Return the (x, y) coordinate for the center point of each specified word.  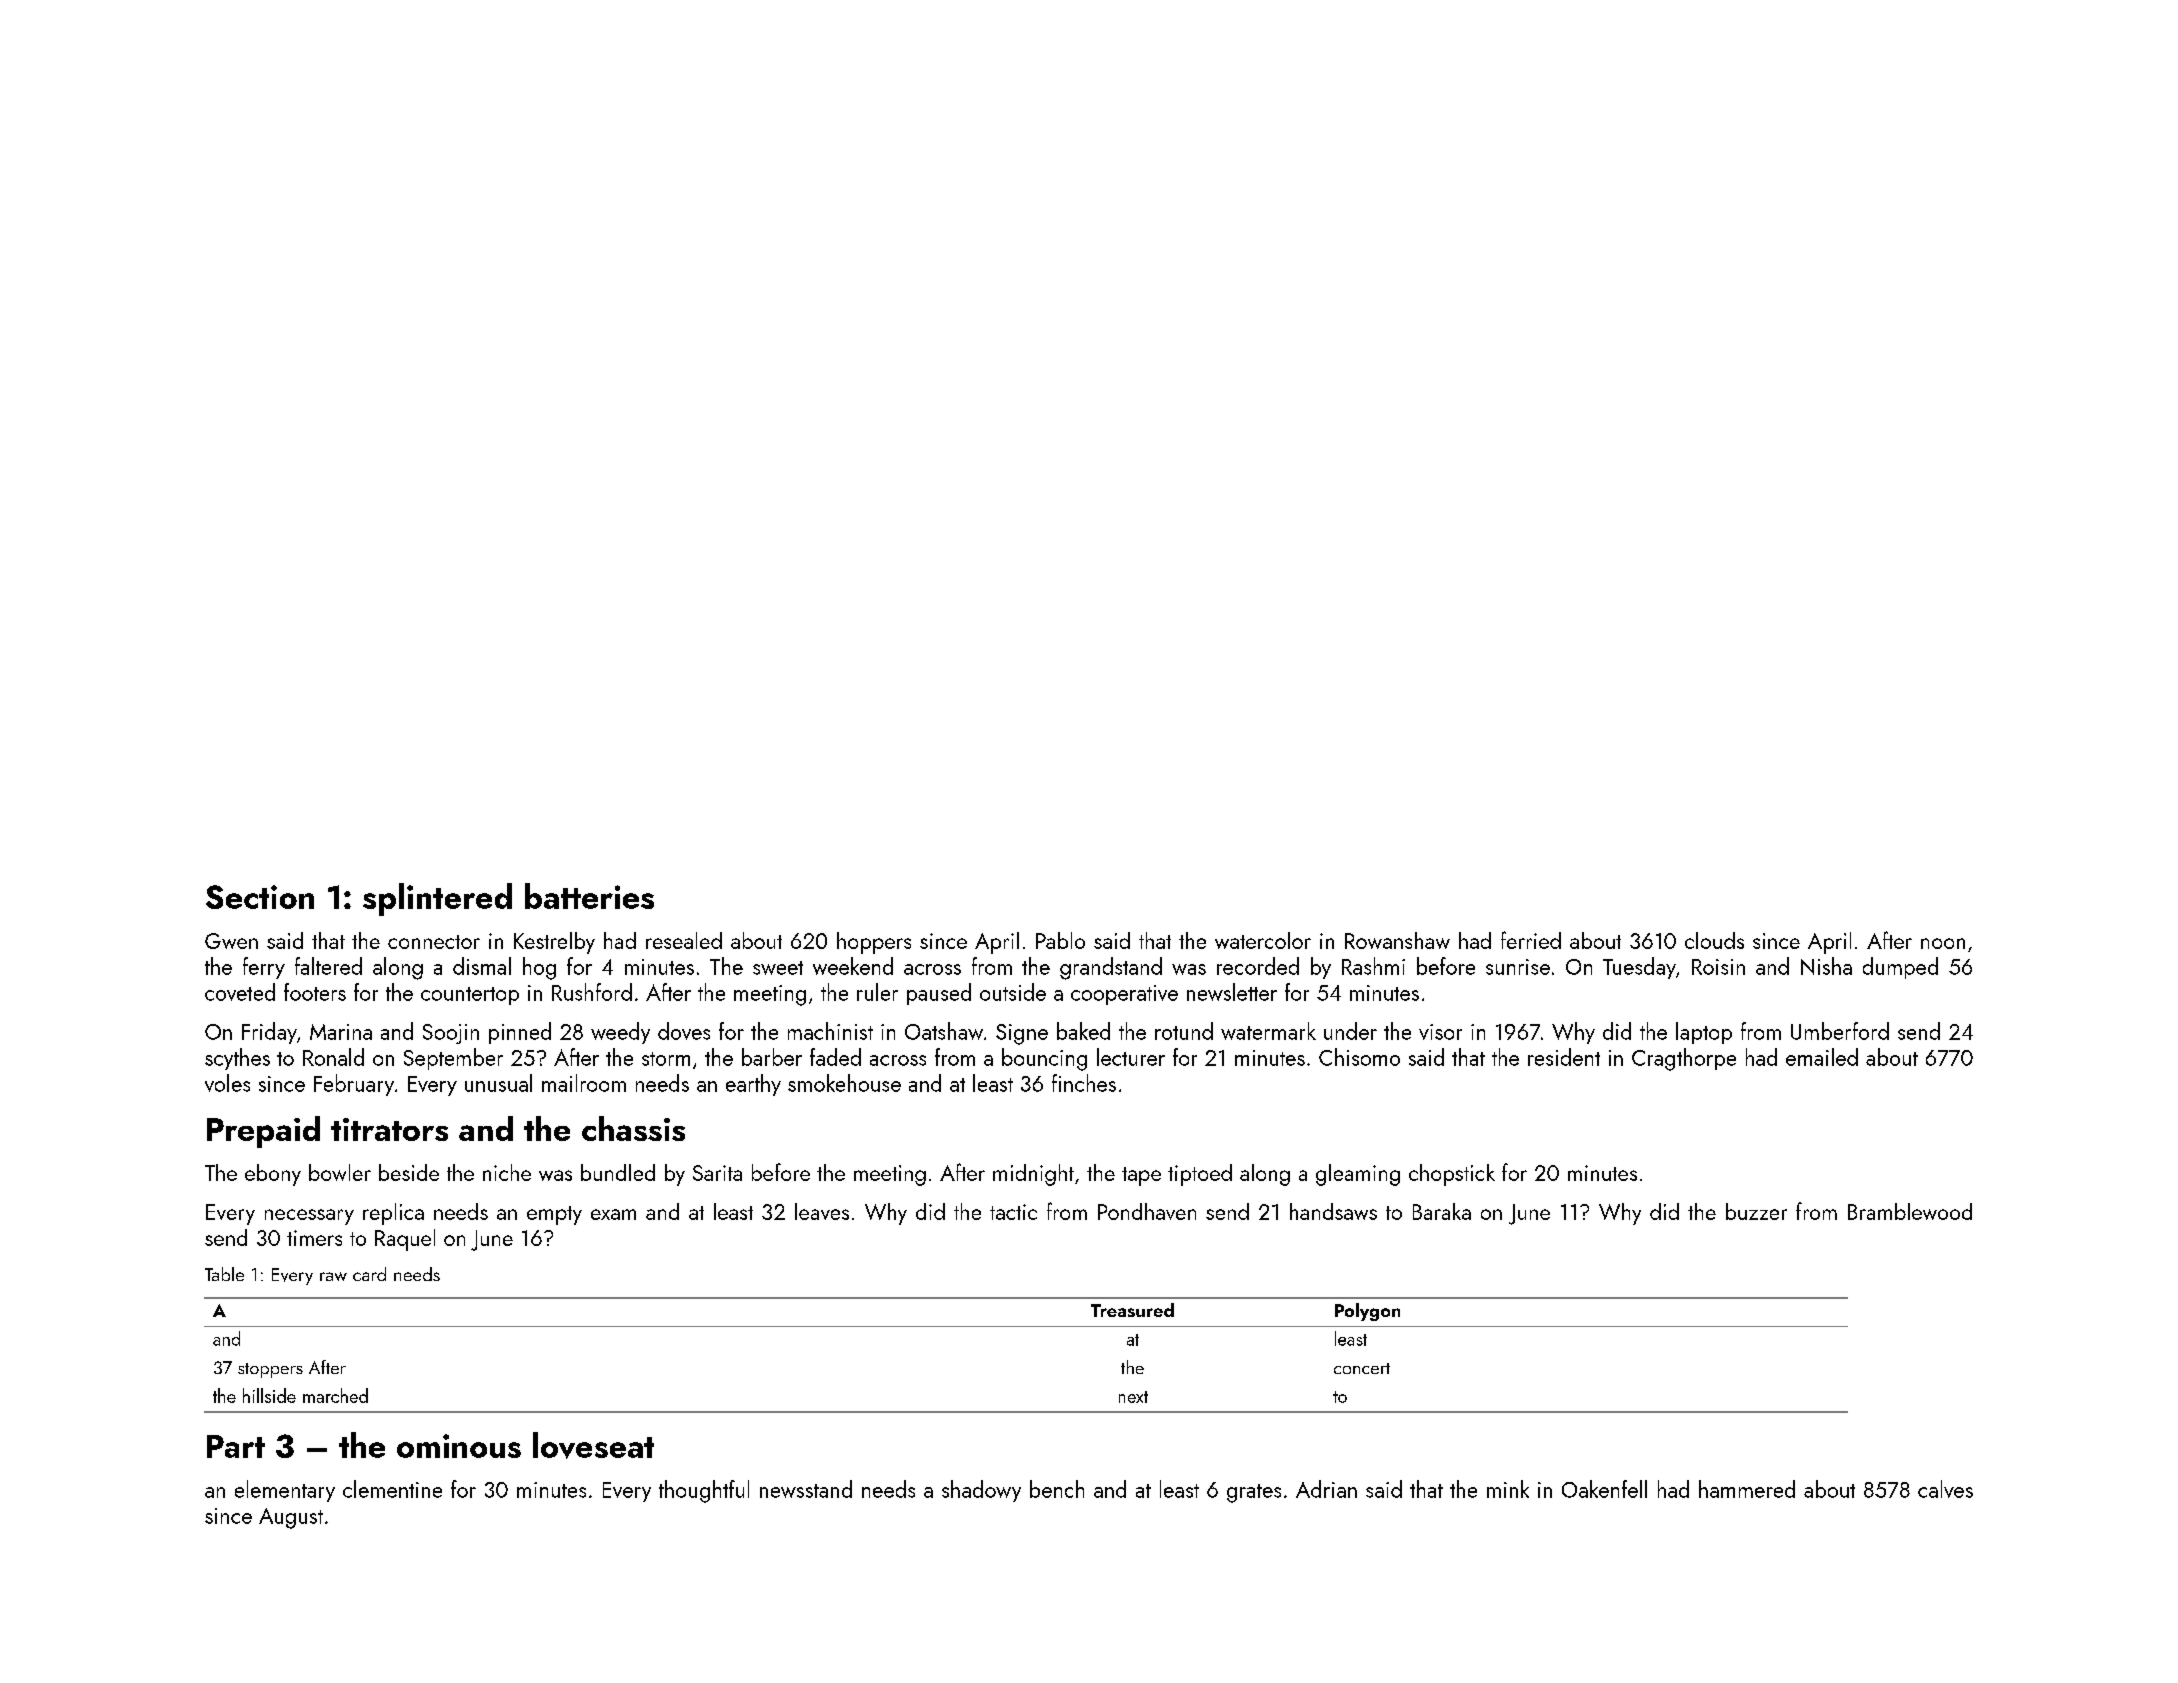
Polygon (1367, 1312)
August (291, 1518)
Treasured (1132, 1310)
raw (333, 1276)
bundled (618, 1172)
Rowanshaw (1397, 940)
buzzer (1756, 1211)
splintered (437, 899)
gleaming (1358, 1175)
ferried (1531, 940)
